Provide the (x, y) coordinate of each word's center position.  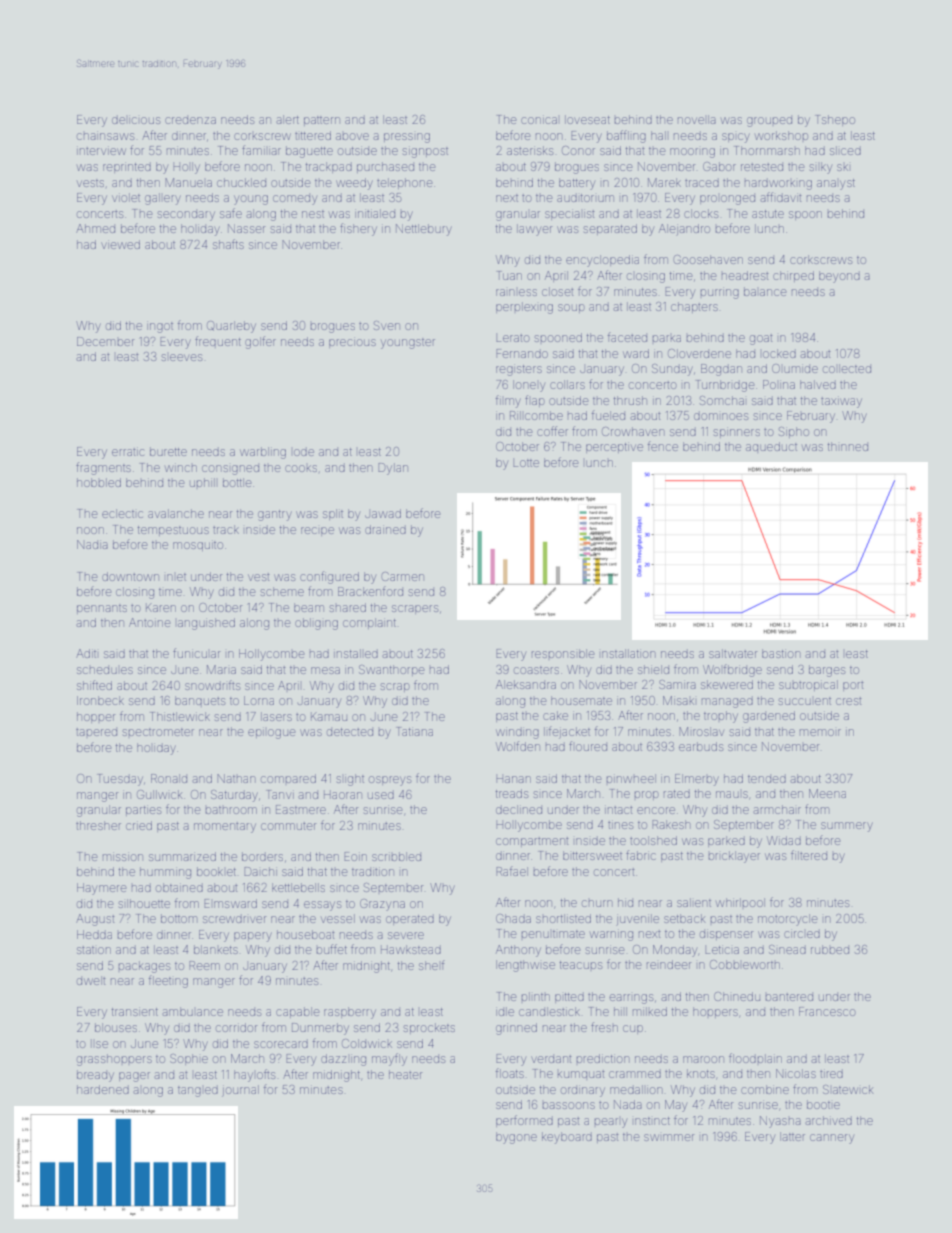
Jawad (383, 513)
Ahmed (96, 228)
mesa (325, 670)
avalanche (176, 513)
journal (240, 1091)
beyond (839, 277)
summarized (182, 856)
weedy (354, 184)
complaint (369, 623)
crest (848, 701)
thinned (848, 446)
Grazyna (382, 905)
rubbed (830, 949)
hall (658, 135)
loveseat (587, 119)
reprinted (127, 168)
